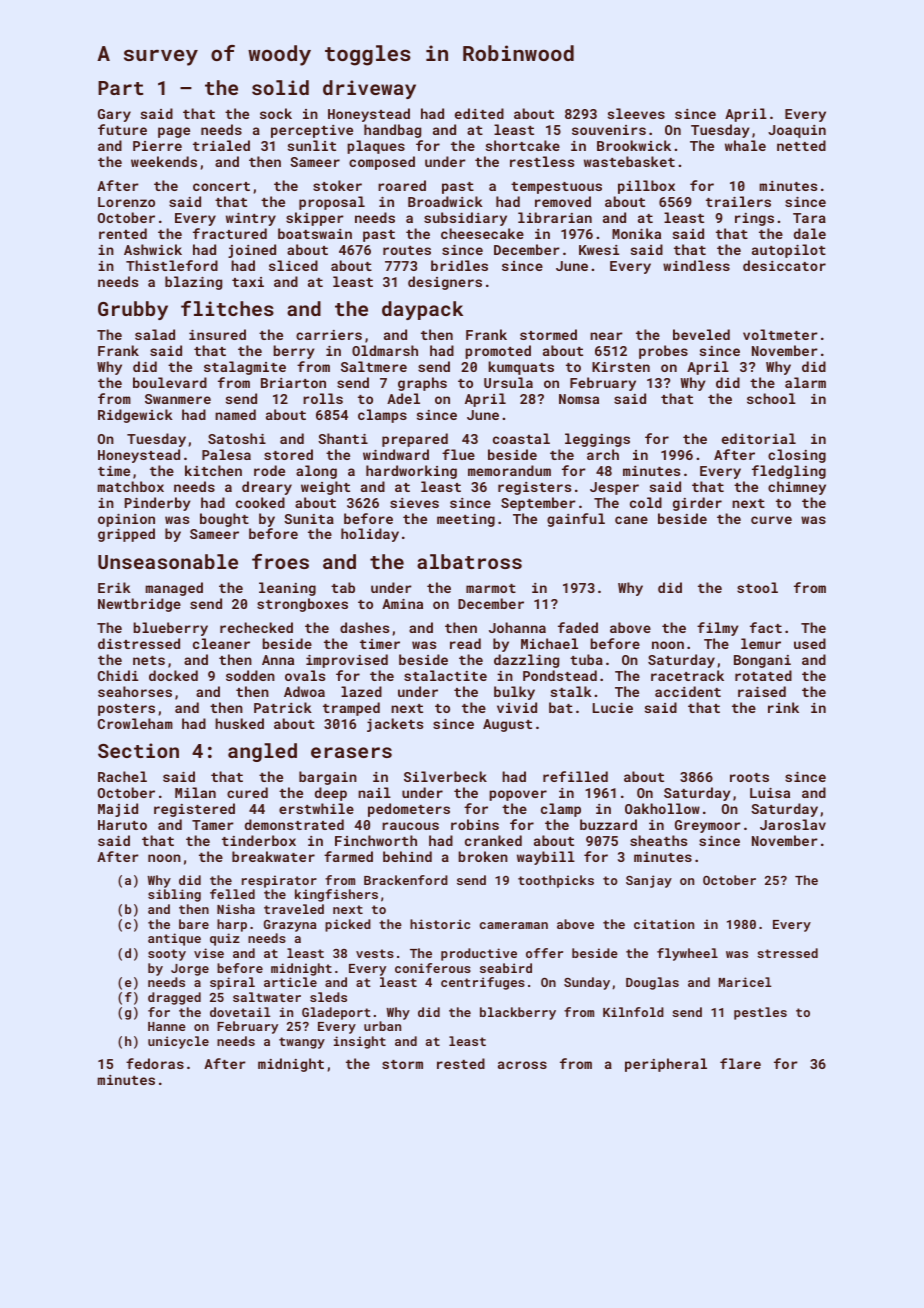 Image resolution: width=924 pixels, height=1308 pixels. Describe the element at coordinates (509, 470) in the screenshot. I see `memorandum` at that location.
